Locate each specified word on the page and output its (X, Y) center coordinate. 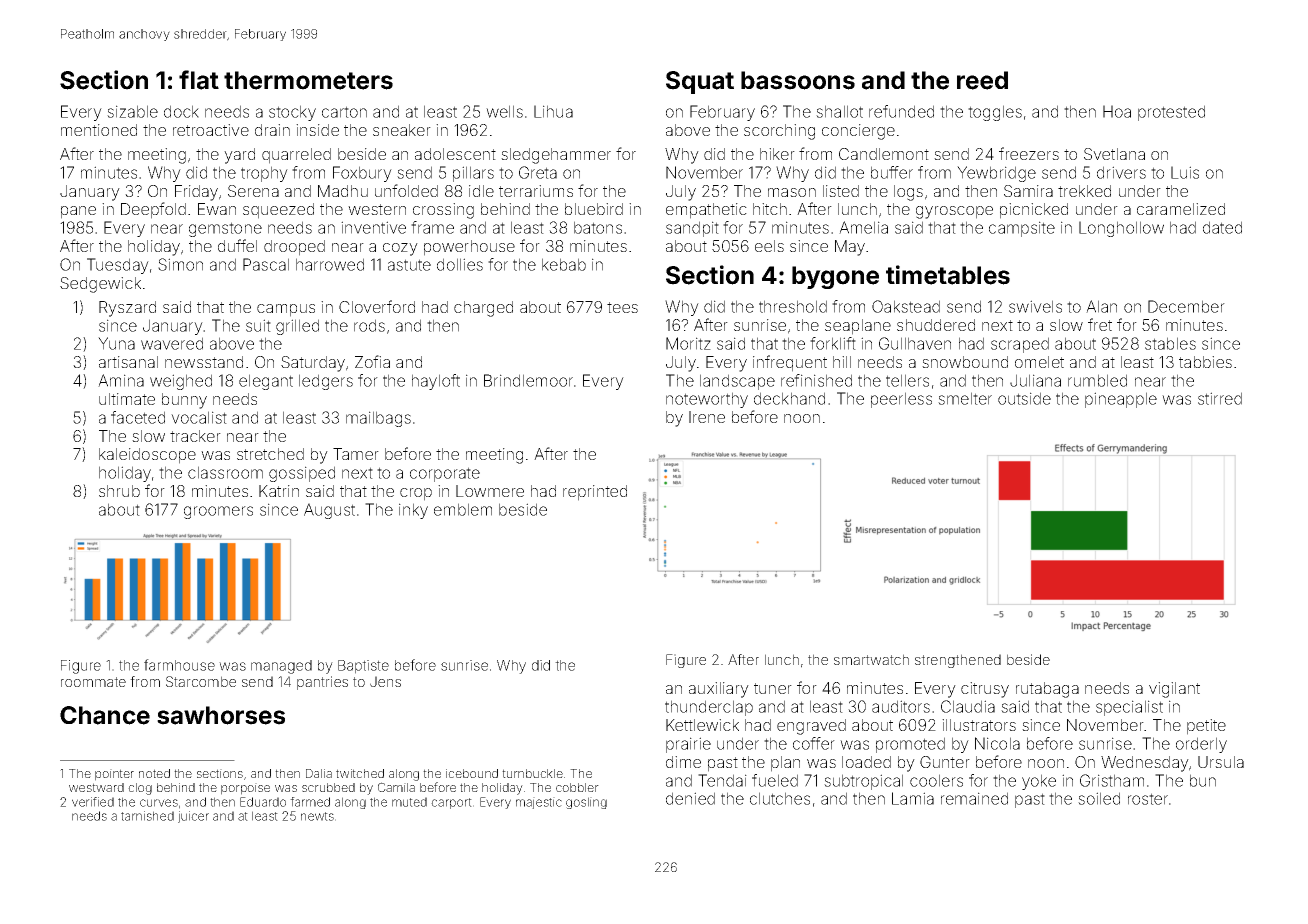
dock (181, 111)
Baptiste (363, 667)
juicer (193, 817)
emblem (463, 509)
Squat (700, 82)
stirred (1220, 398)
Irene (707, 417)
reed (982, 80)
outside (1024, 398)
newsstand (204, 362)
